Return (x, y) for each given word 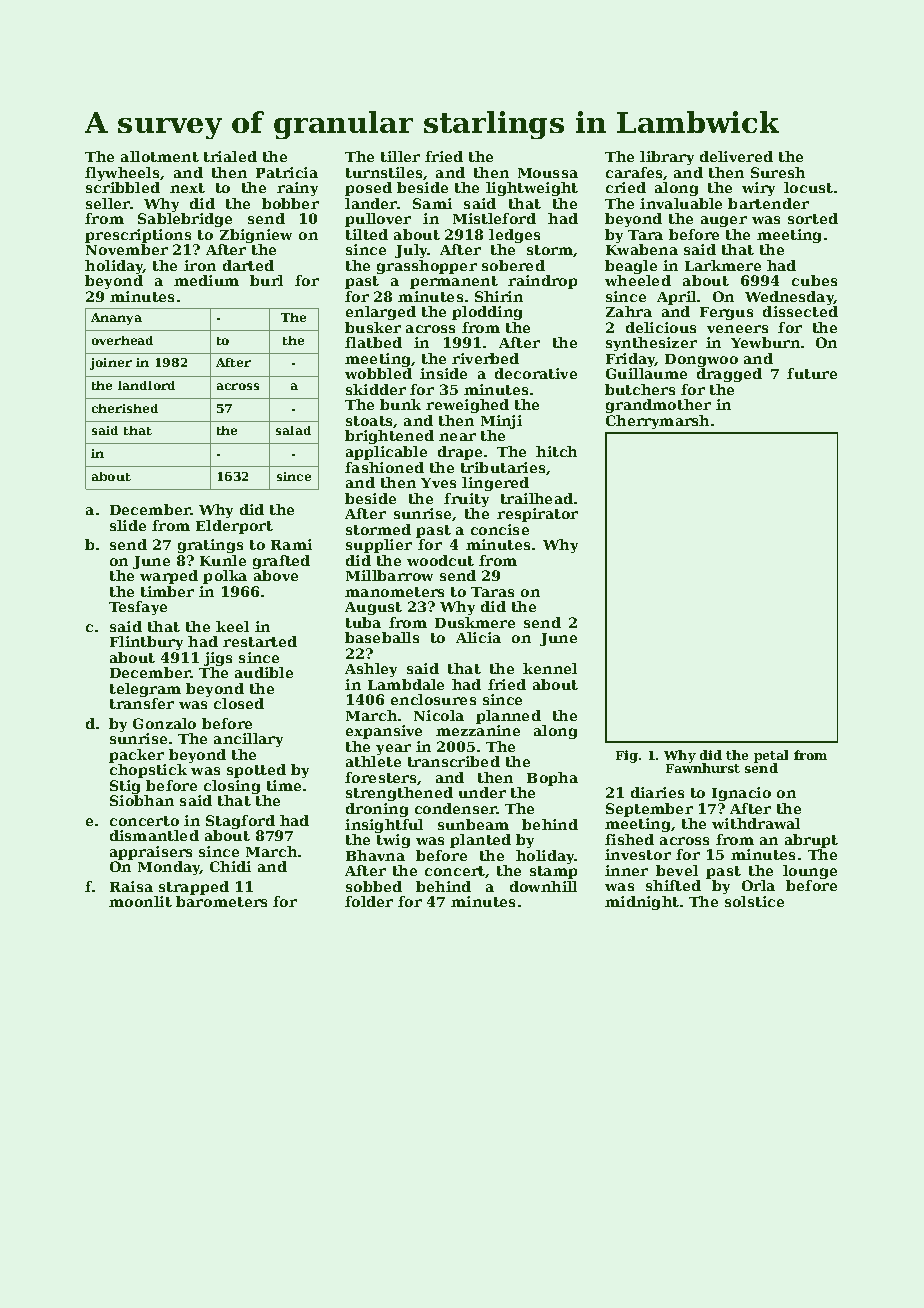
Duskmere (475, 622)
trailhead (537, 498)
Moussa (548, 173)
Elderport (234, 527)
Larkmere (723, 265)
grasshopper (427, 267)
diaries (657, 792)
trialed (230, 156)
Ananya (116, 319)
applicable (386, 453)
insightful (384, 826)
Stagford (240, 822)
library (667, 158)
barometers (221, 901)
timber (167, 591)
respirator (537, 515)
